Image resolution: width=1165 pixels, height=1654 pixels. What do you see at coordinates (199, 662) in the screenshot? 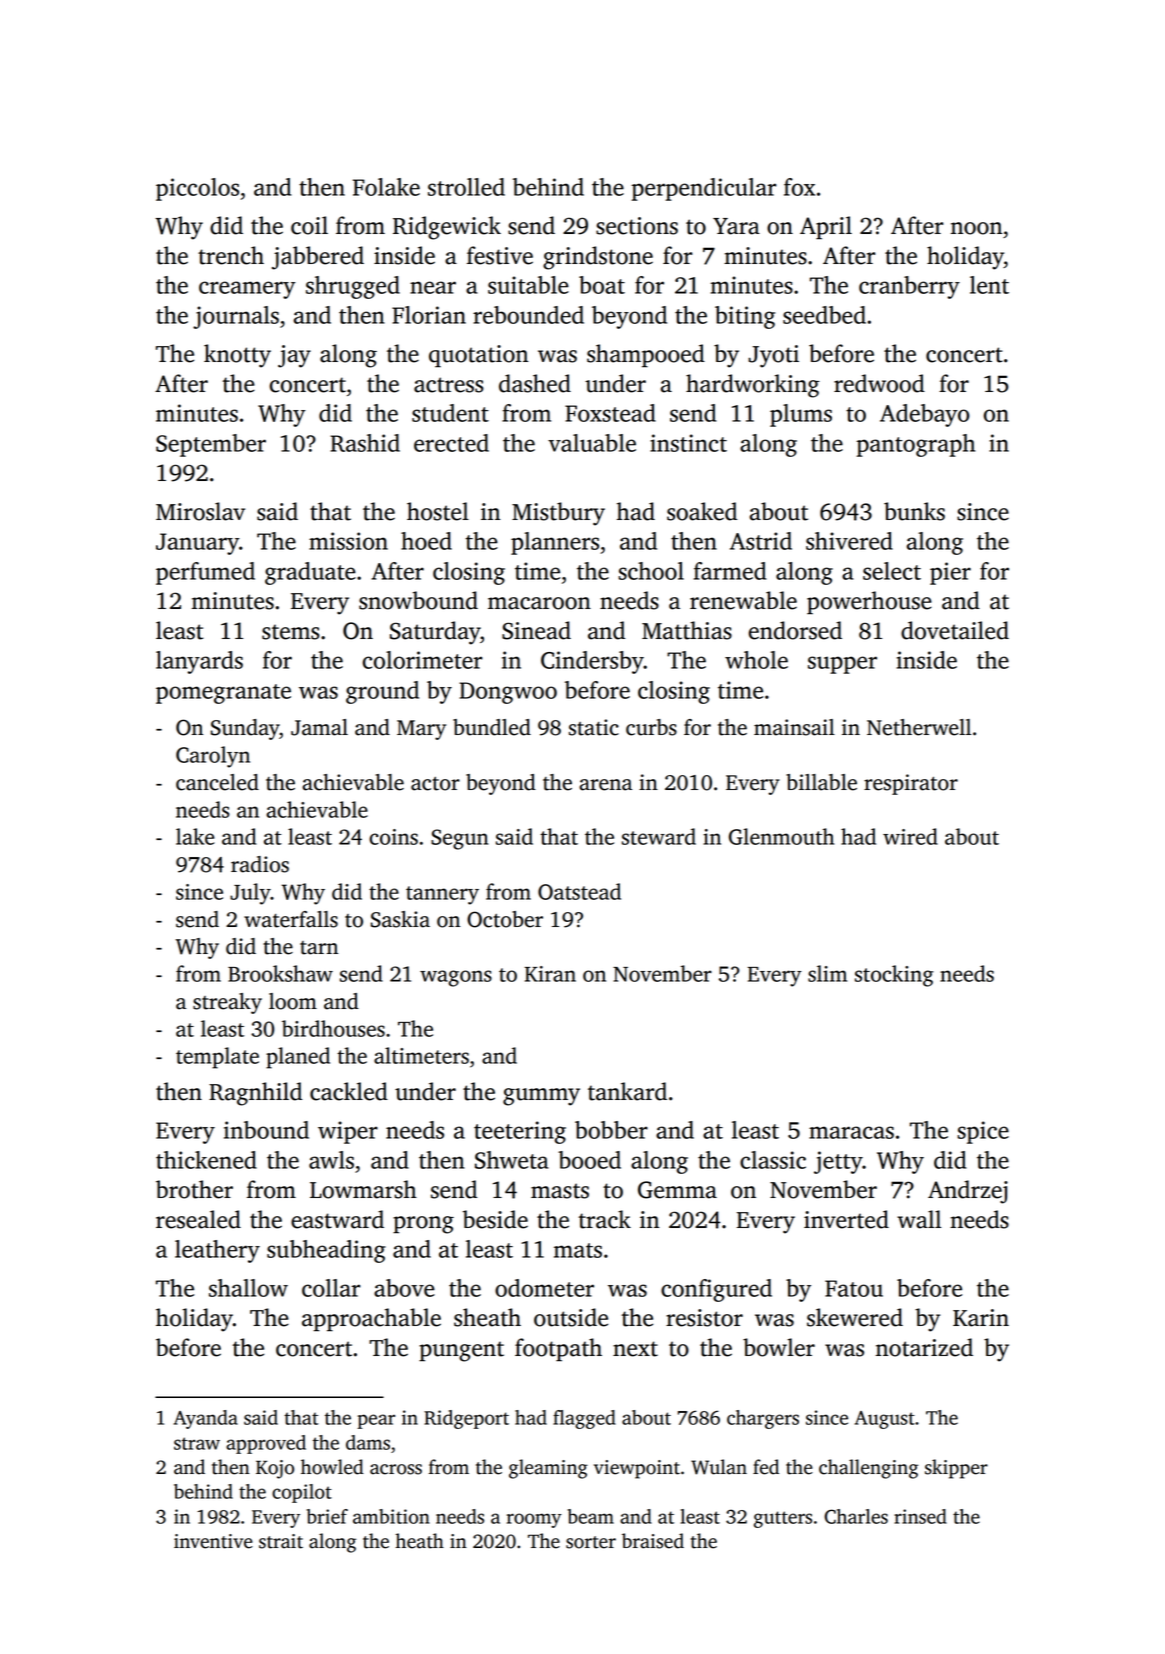
I see `lanyards` at bounding box center [199, 662].
